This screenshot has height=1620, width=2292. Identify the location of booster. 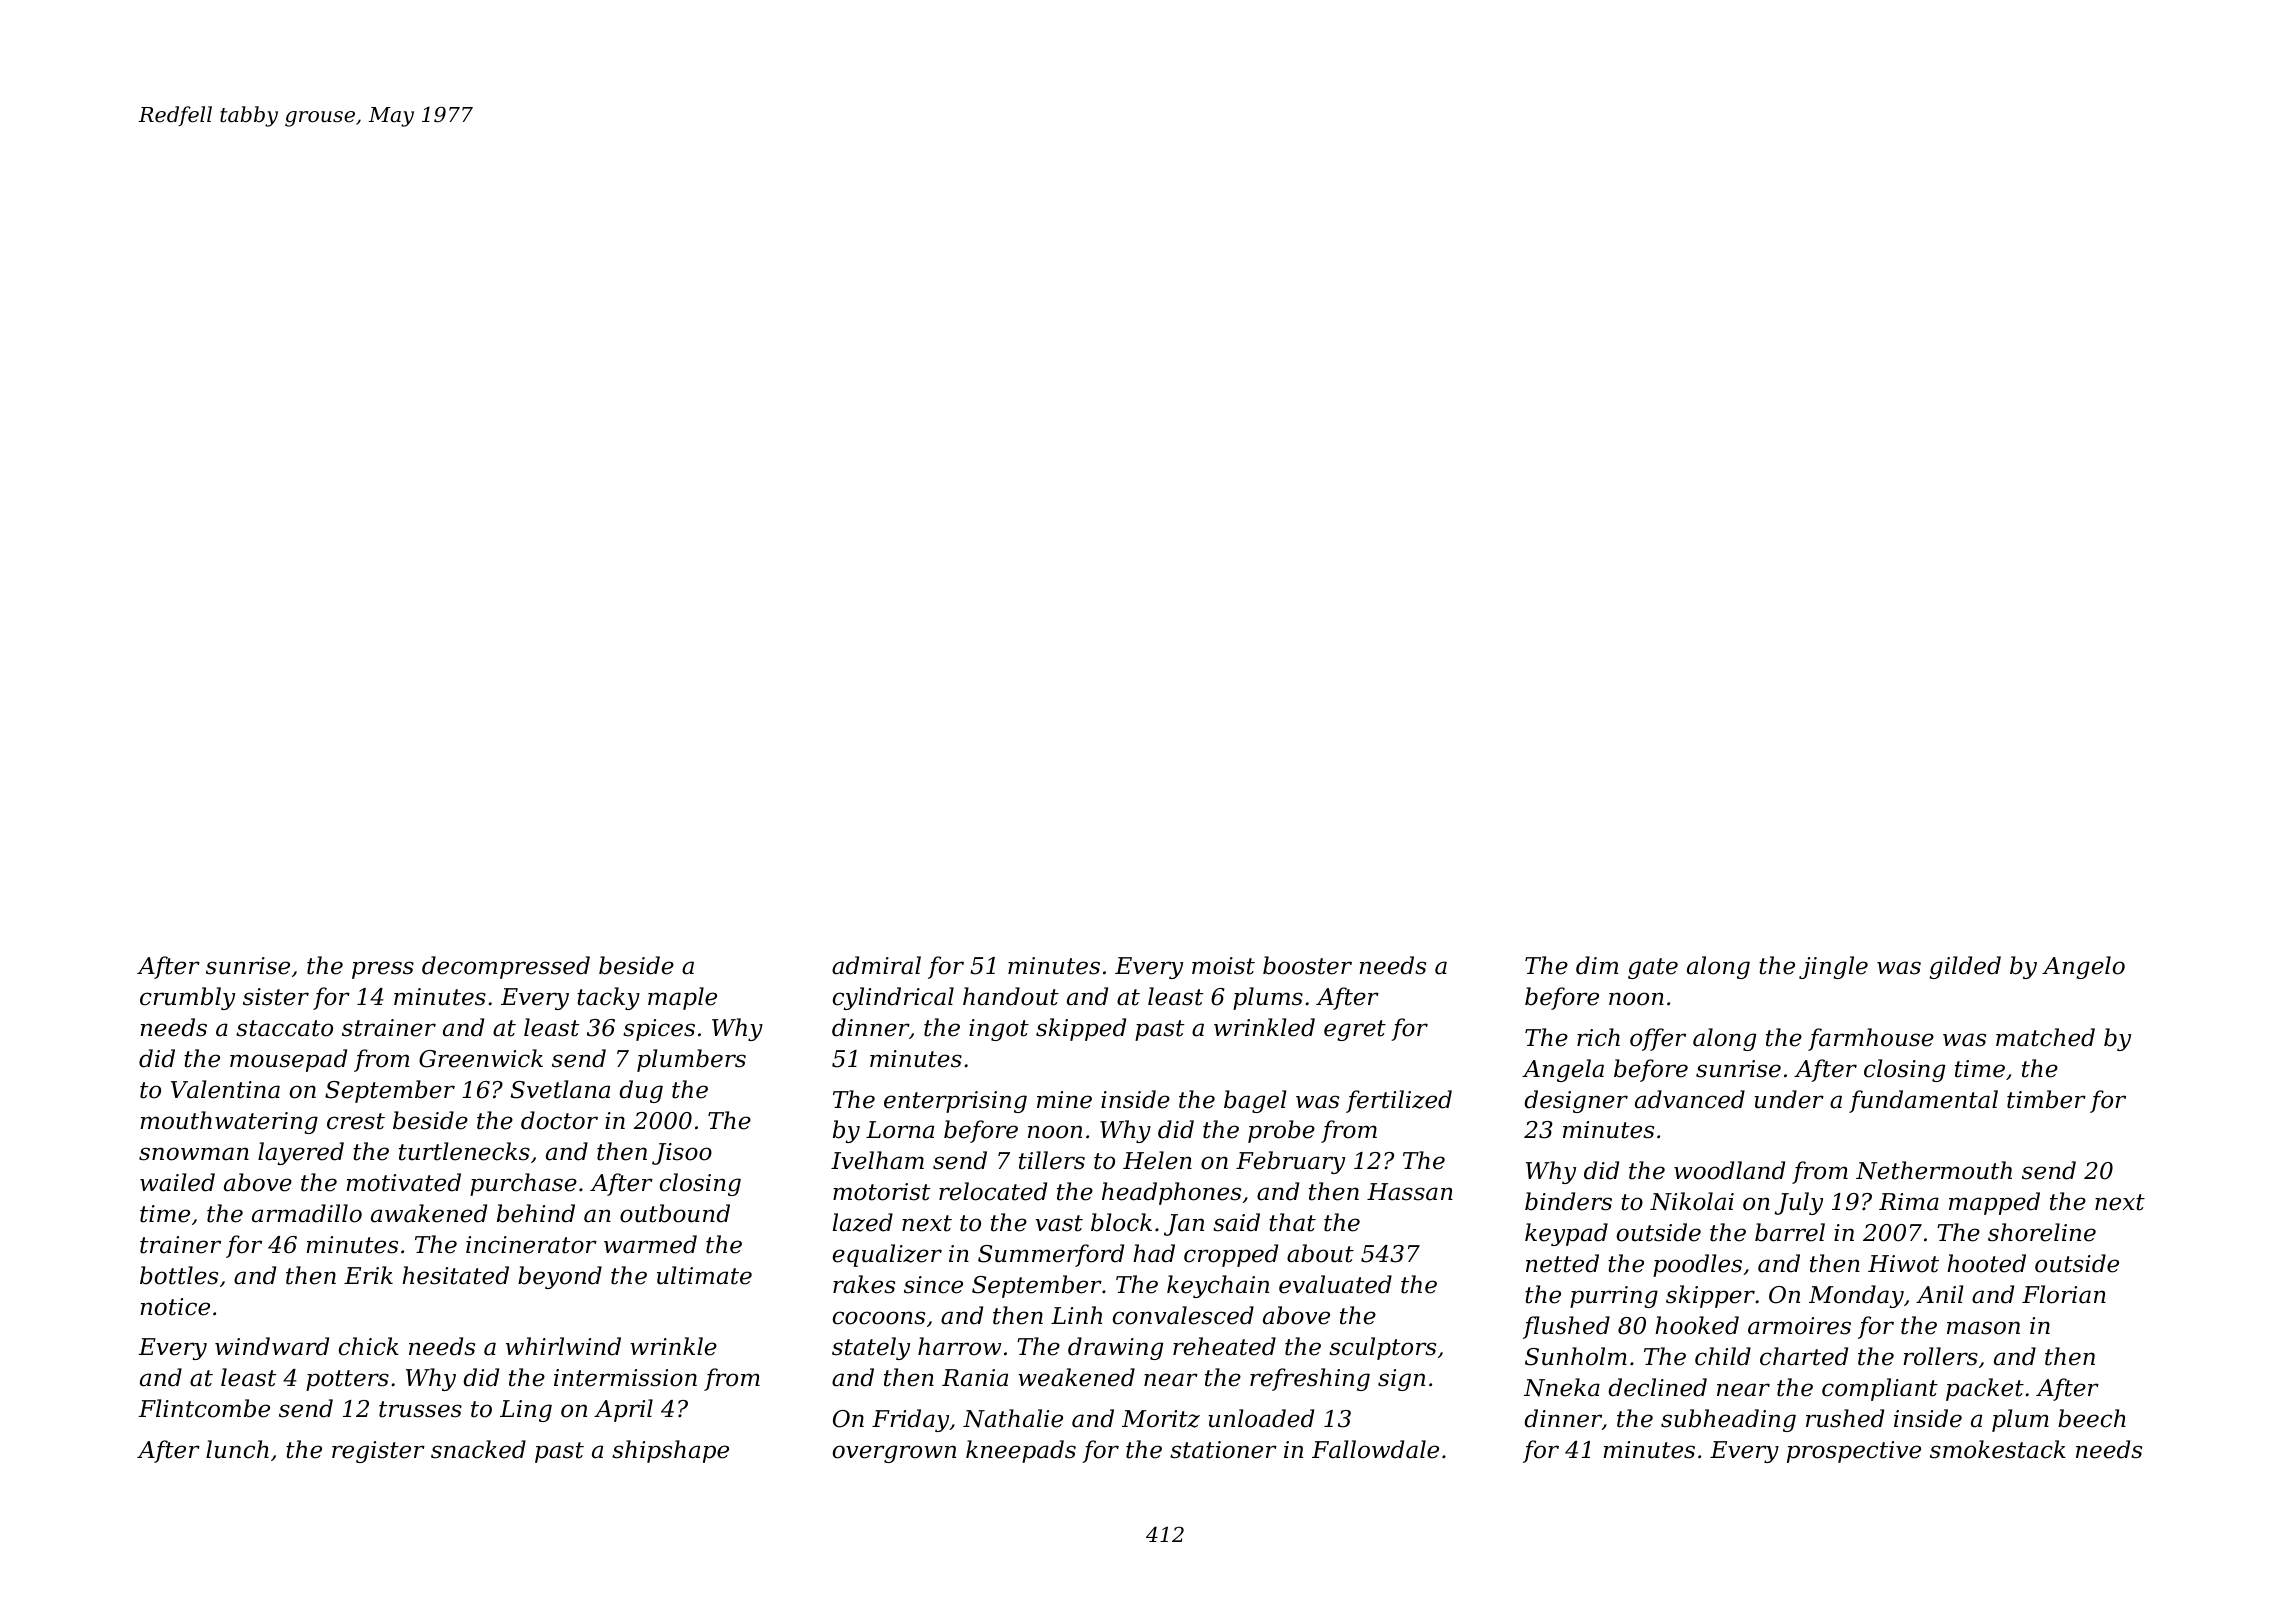
(1307, 965).
